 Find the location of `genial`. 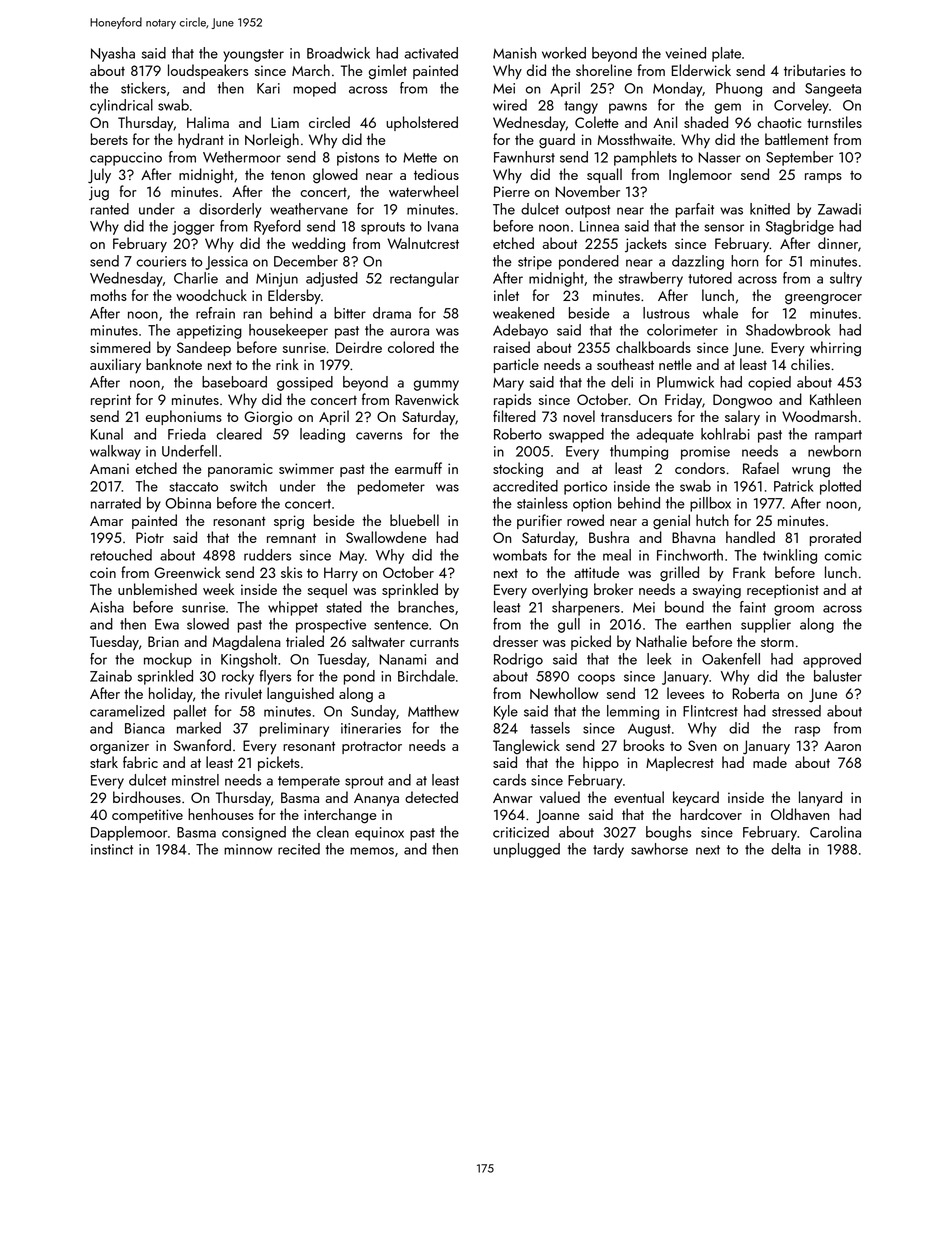

genial is located at coordinates (671, 522).
